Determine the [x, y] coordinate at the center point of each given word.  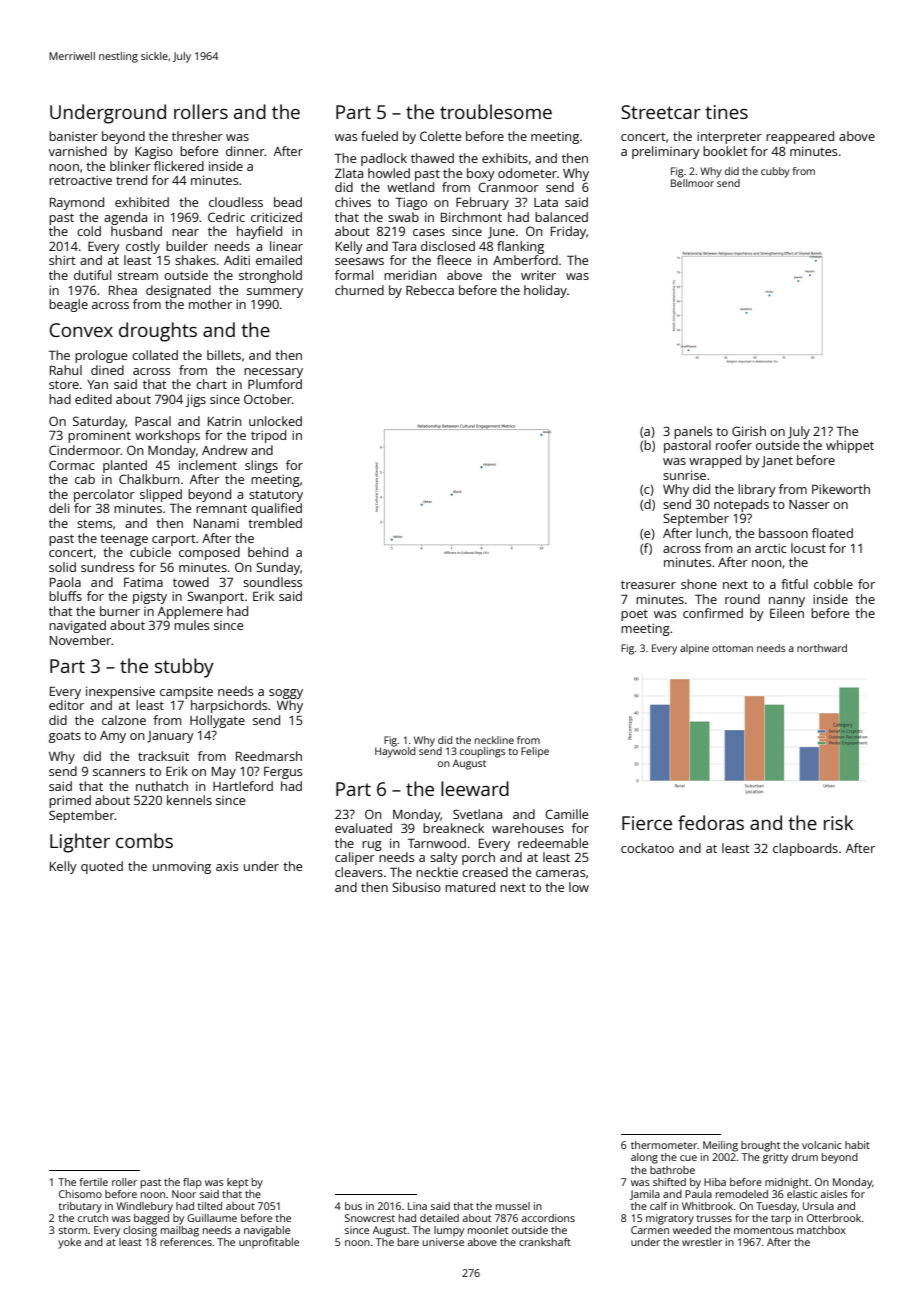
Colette [440, 136]
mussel [513, 1206]
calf [658, 1206]
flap [192, 1183]
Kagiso [154, 153]
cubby [775, 172]
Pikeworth [841, 489]
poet [634, 615]
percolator [104, 495]
